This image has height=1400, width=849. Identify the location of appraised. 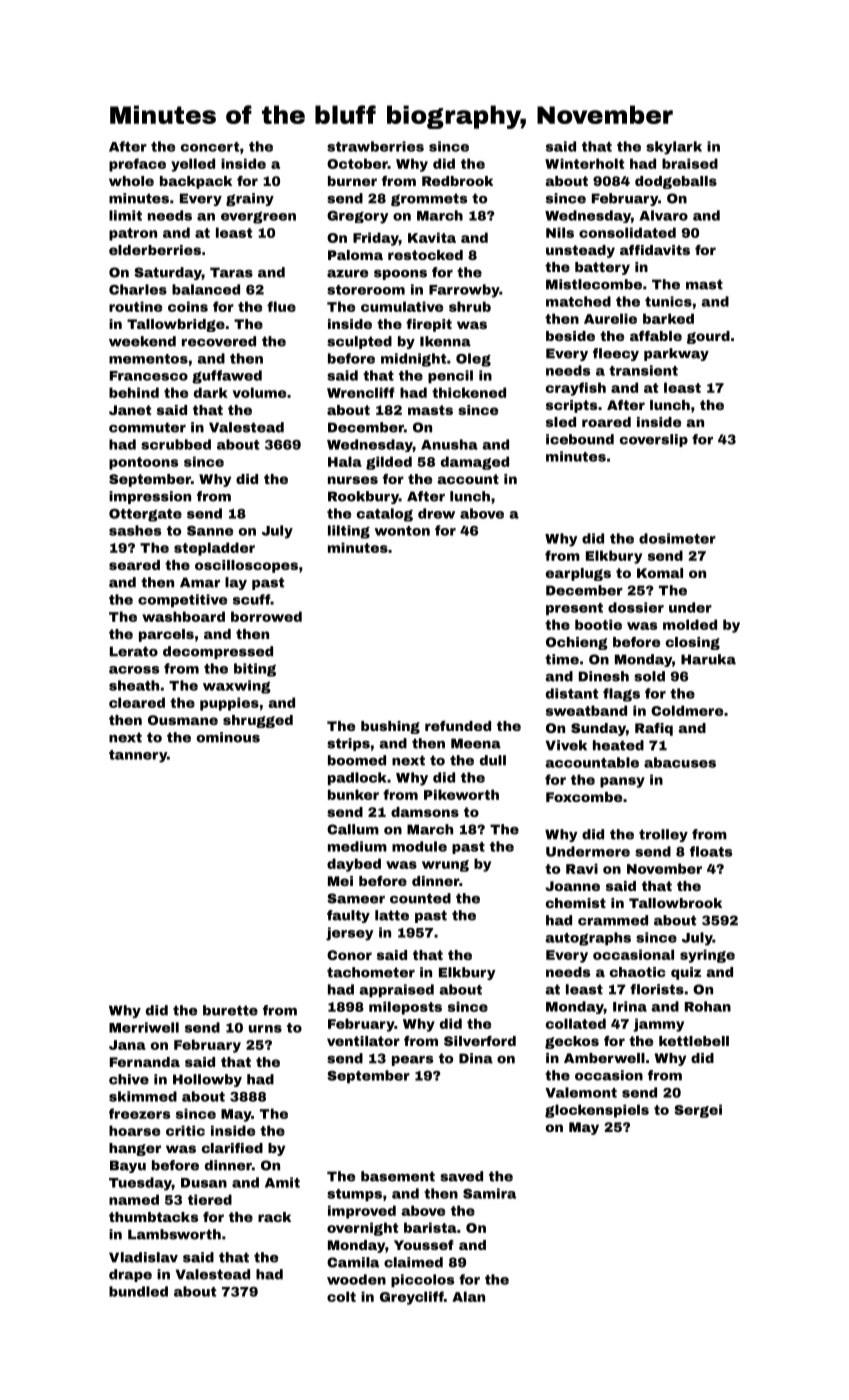
(396, 990).
